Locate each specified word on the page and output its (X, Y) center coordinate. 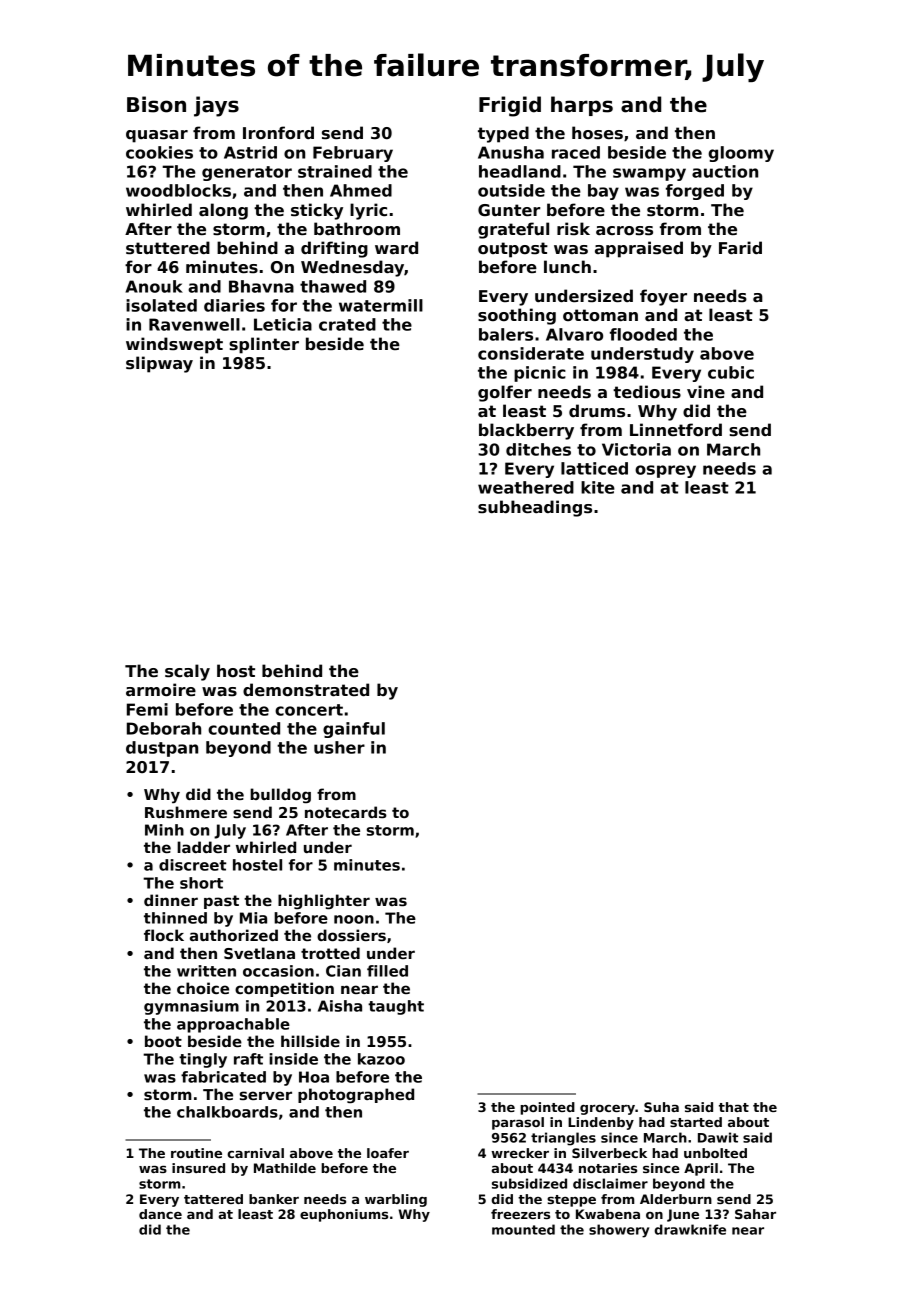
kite (598, 487)
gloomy (741, 154)
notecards (346, 812)
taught (396, 1007)
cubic (731, 372)
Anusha (511, 152)
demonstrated (306, 690)
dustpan (162, 749)
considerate (531, 353)
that (734, 1107)
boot (163, 1041)
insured (198, 1168)
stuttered (168, 248)
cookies (159, 152)
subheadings (535, 508)
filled (387, 971)
